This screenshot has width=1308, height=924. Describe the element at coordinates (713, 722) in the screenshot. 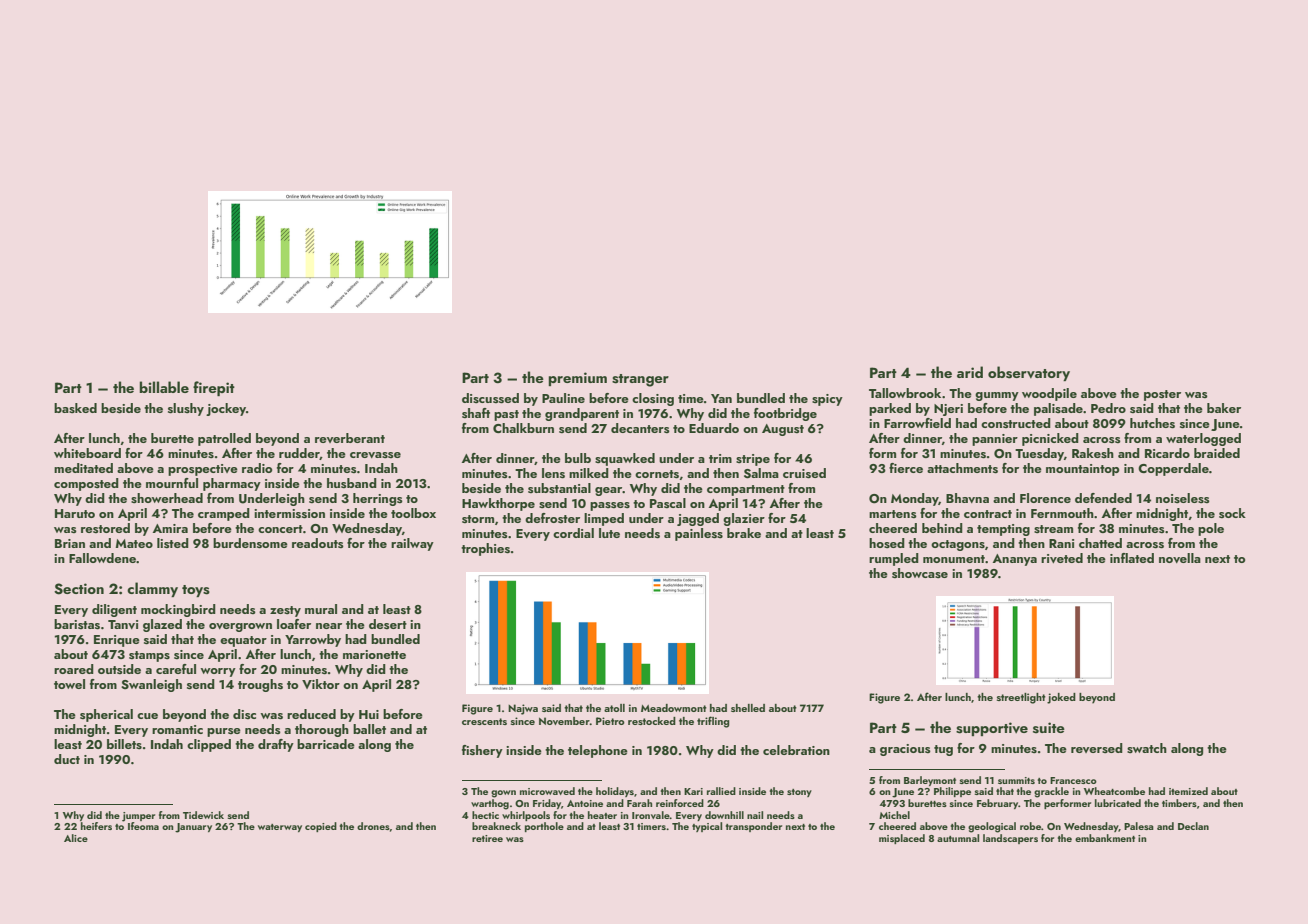

I see `trifling` at that location.
